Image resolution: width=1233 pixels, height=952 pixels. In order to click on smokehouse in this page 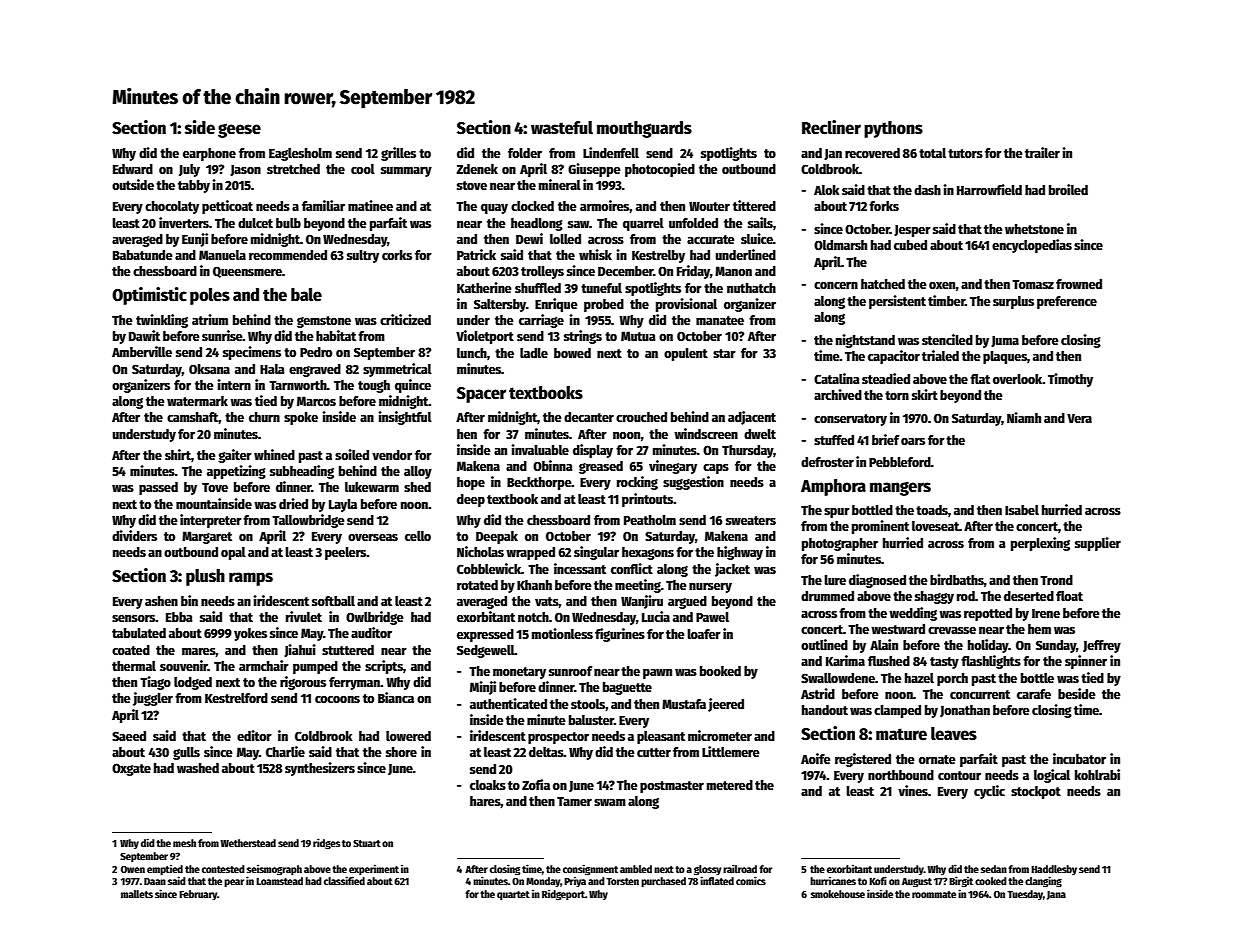, I will do `click(838, 894)`.
